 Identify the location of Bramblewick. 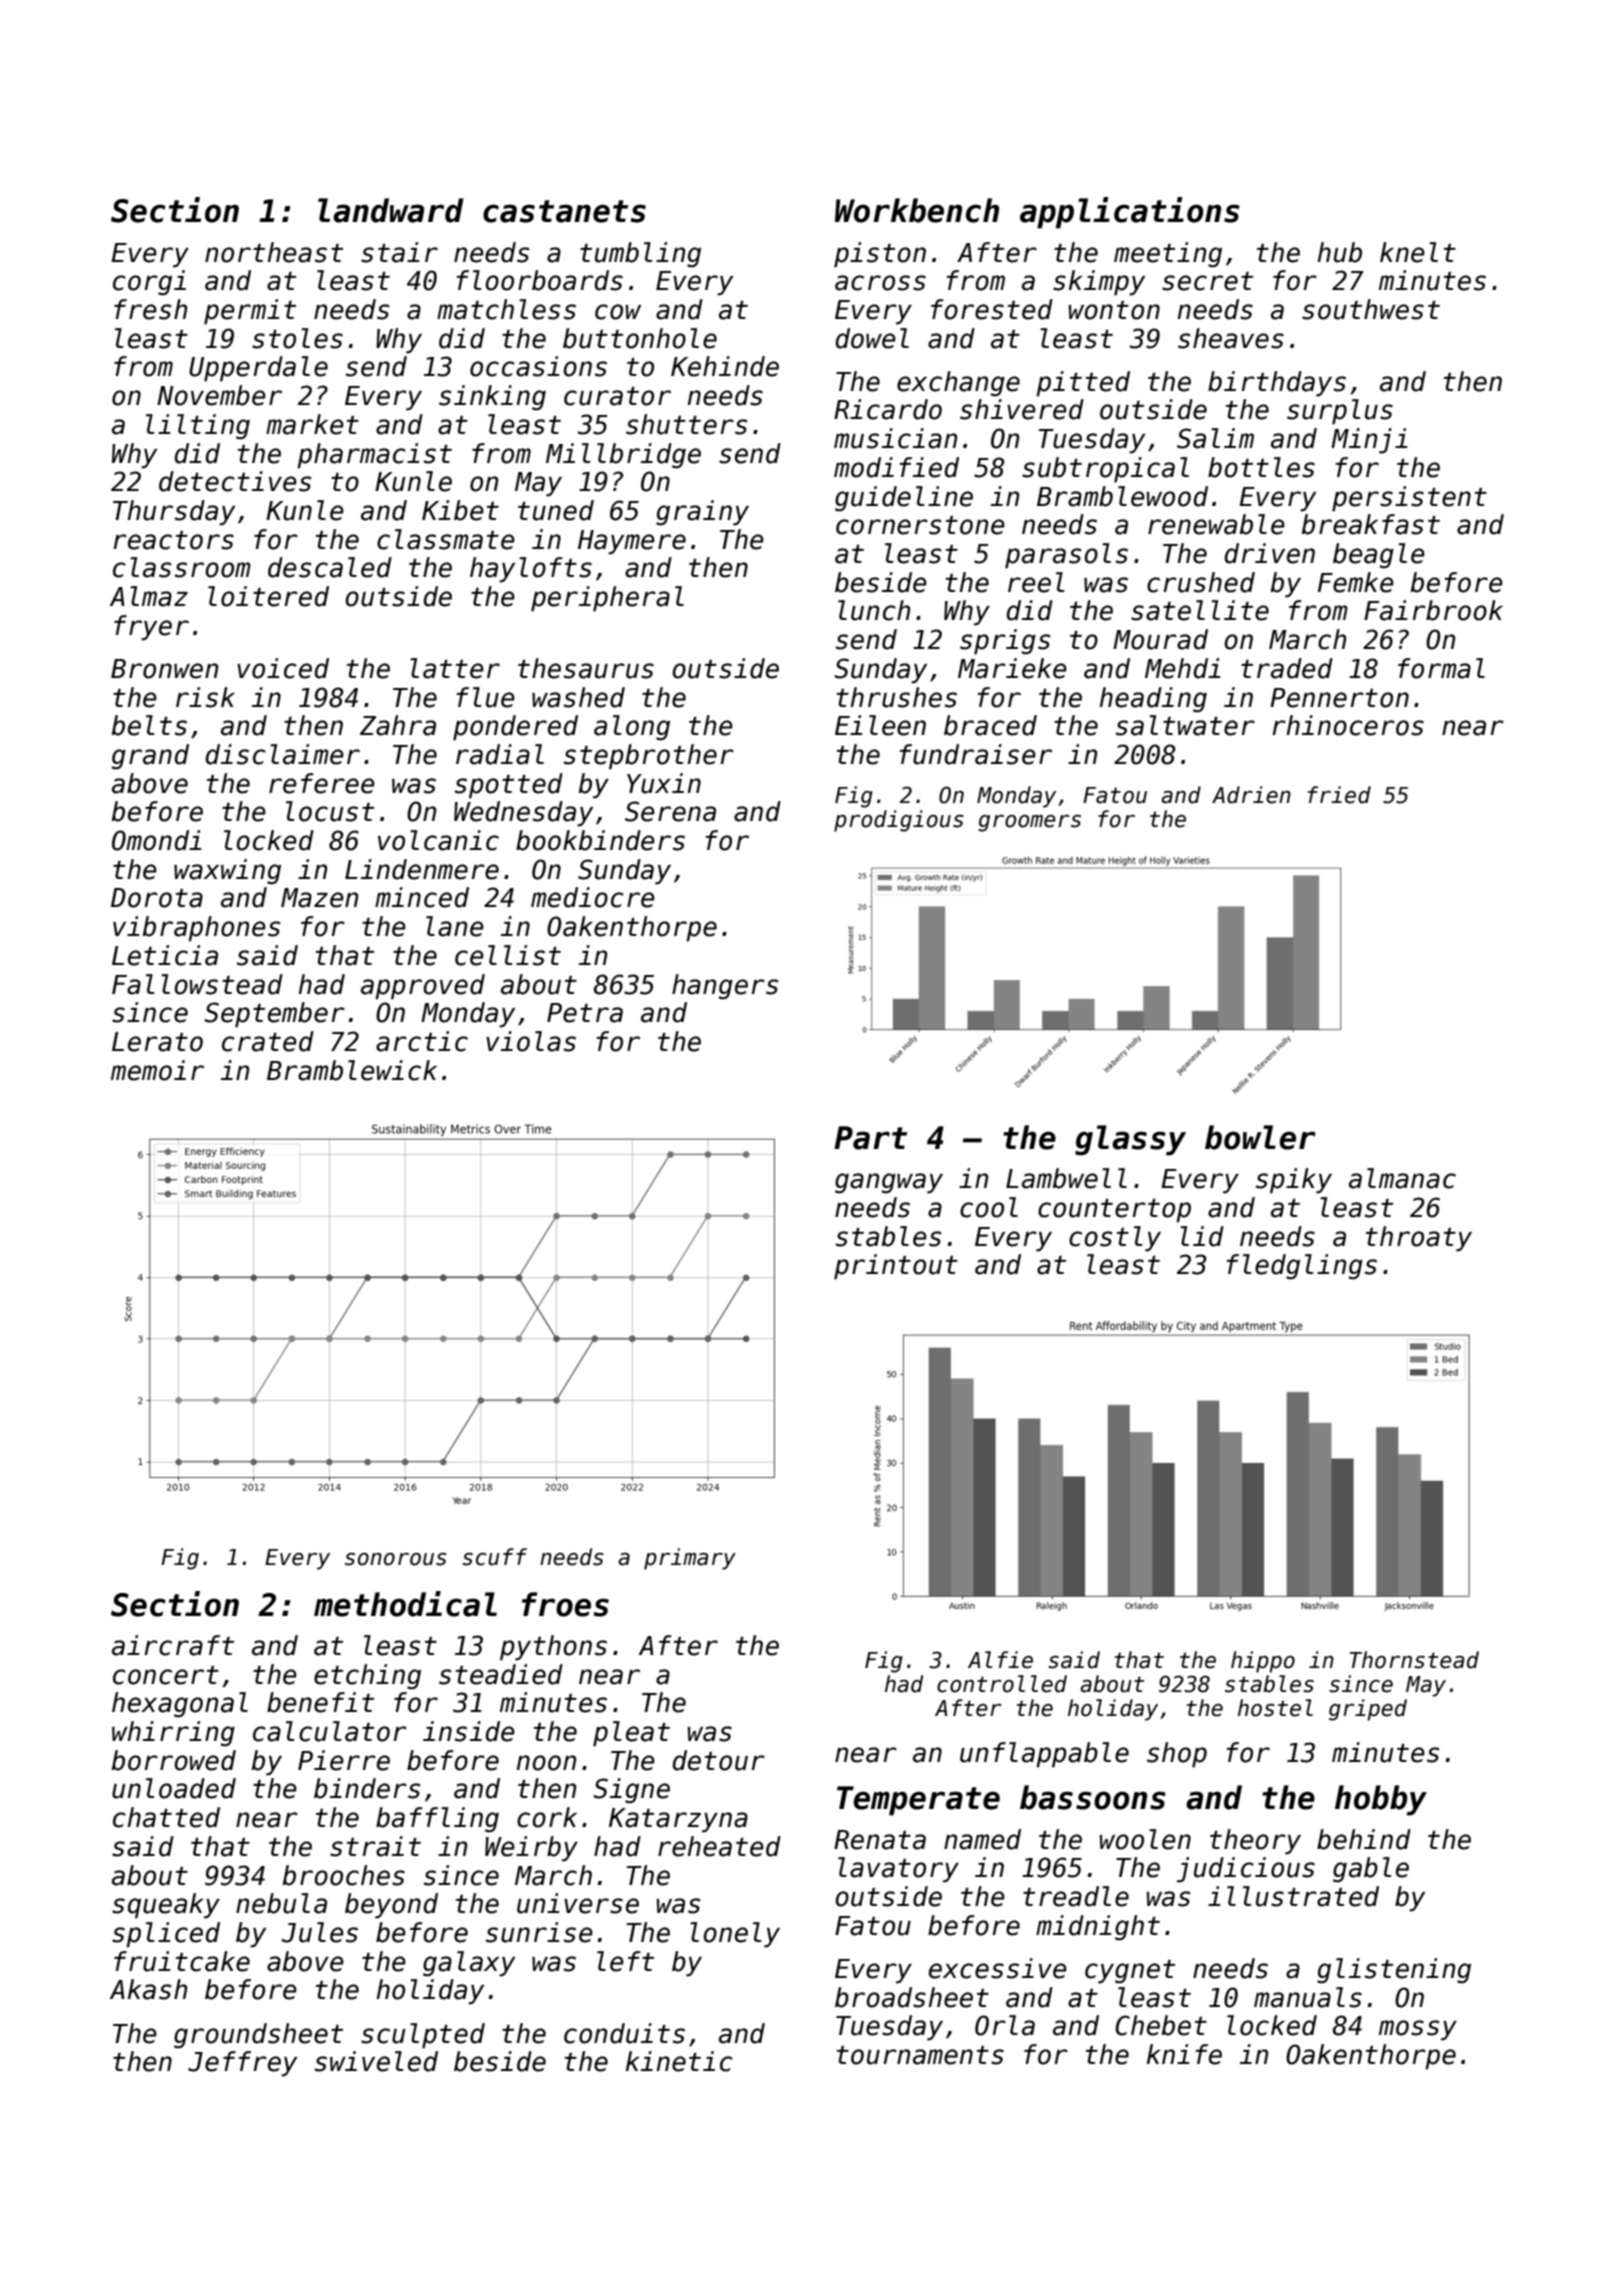
(352, 1070).
